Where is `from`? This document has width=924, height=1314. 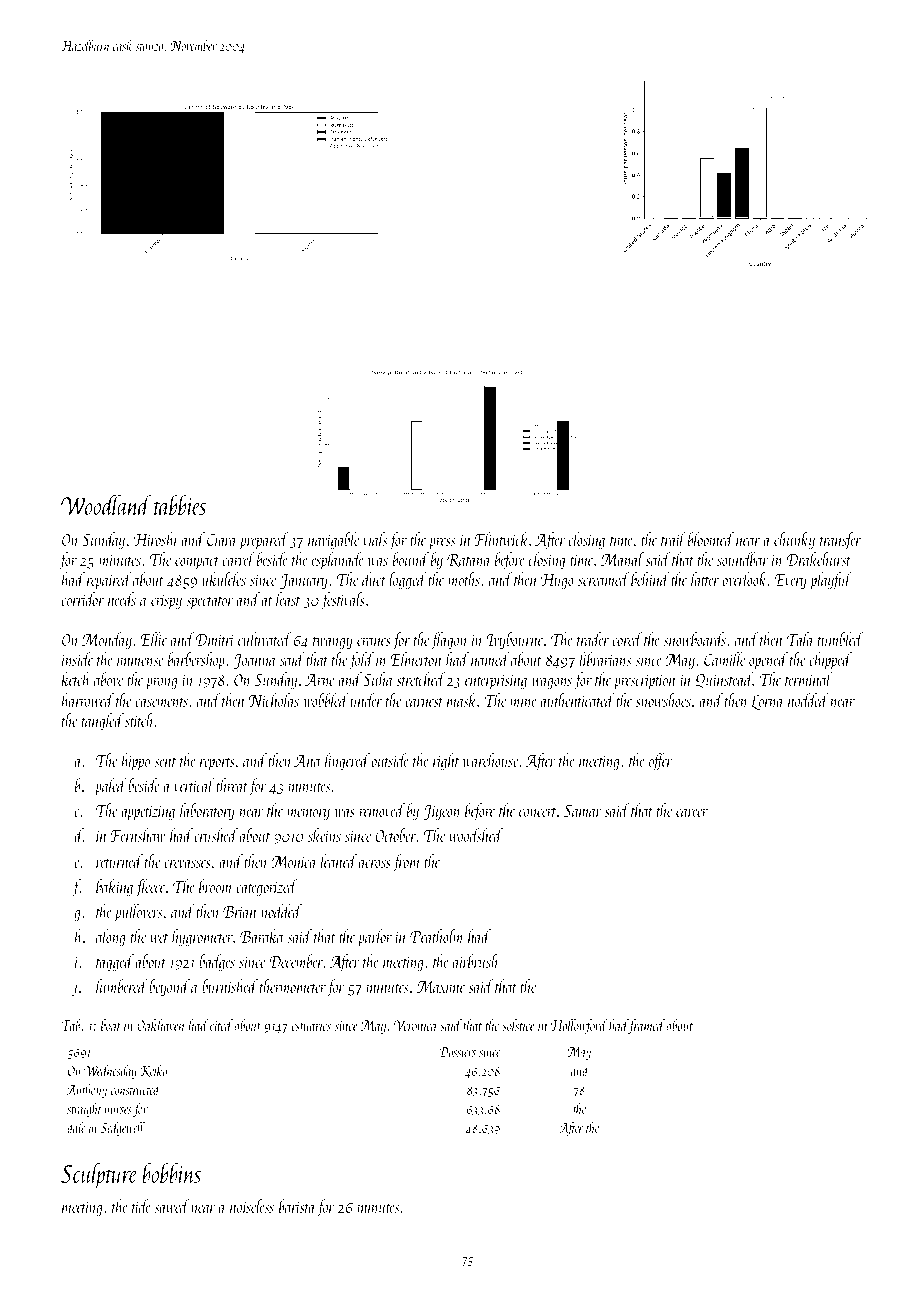
from is located at coordinates (406, 863).
